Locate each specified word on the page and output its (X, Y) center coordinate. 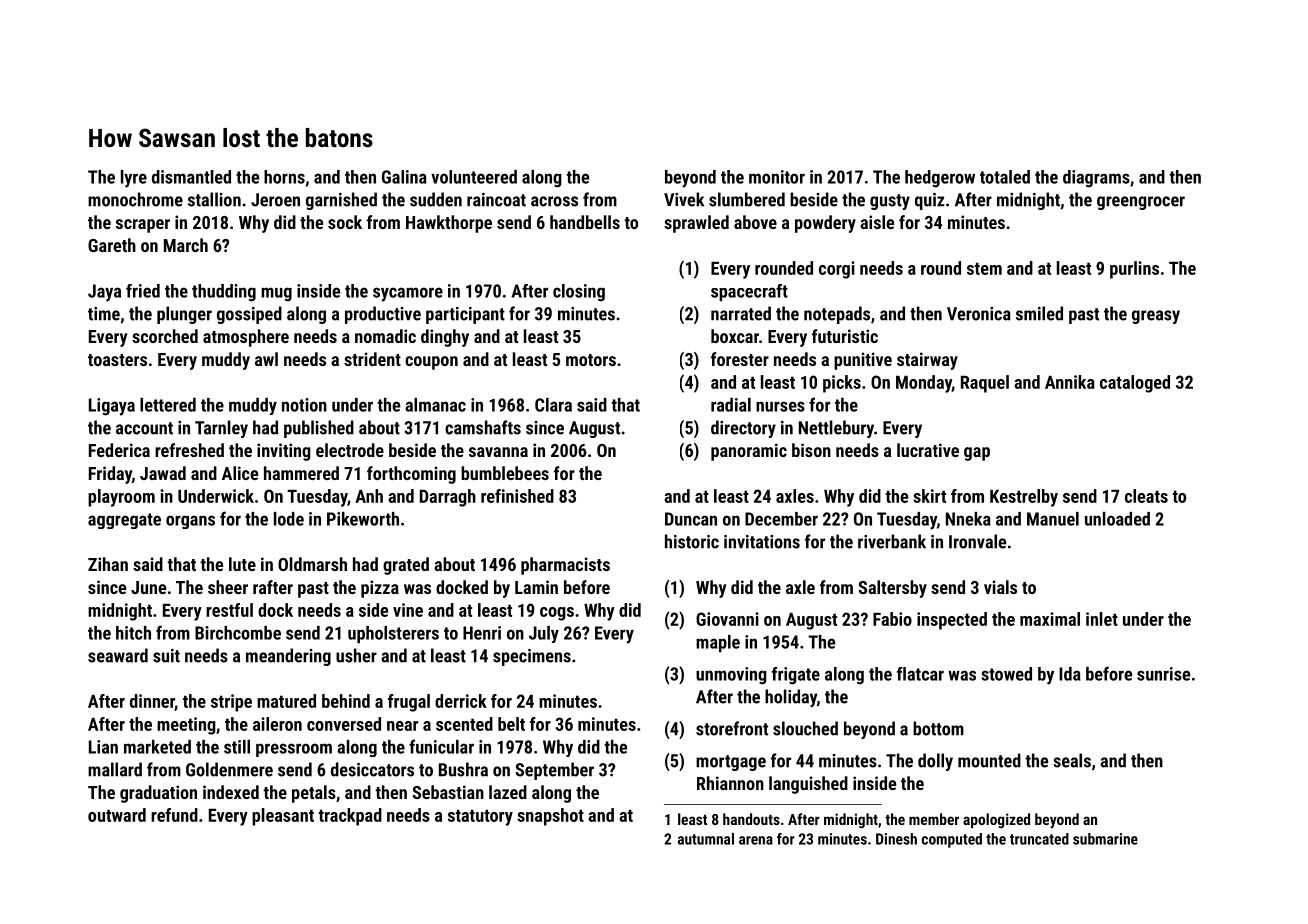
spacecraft (749, 292)
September (554, 771)
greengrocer (1141, 203)
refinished (517, 496)
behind (346, 701)
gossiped (249, 315)
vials (1000, 587)
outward (117, 815)
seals (1072, 760)
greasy (1156, 317)
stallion (214, 199)
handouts (751, 819)
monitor (777, 177)
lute (242, 564)
